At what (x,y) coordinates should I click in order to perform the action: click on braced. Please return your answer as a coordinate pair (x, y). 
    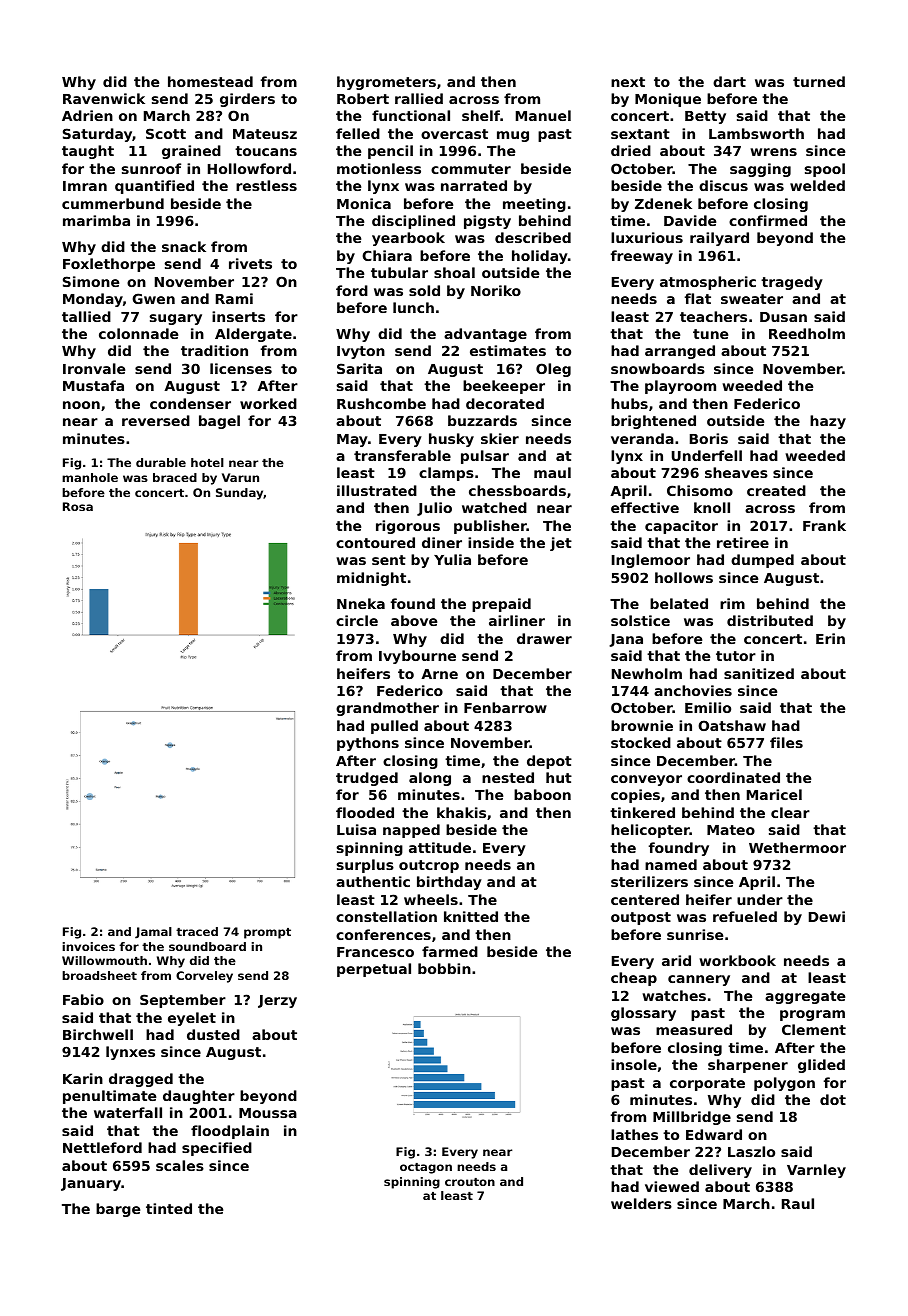
    Looking at the image, I should click on (175, 477).
